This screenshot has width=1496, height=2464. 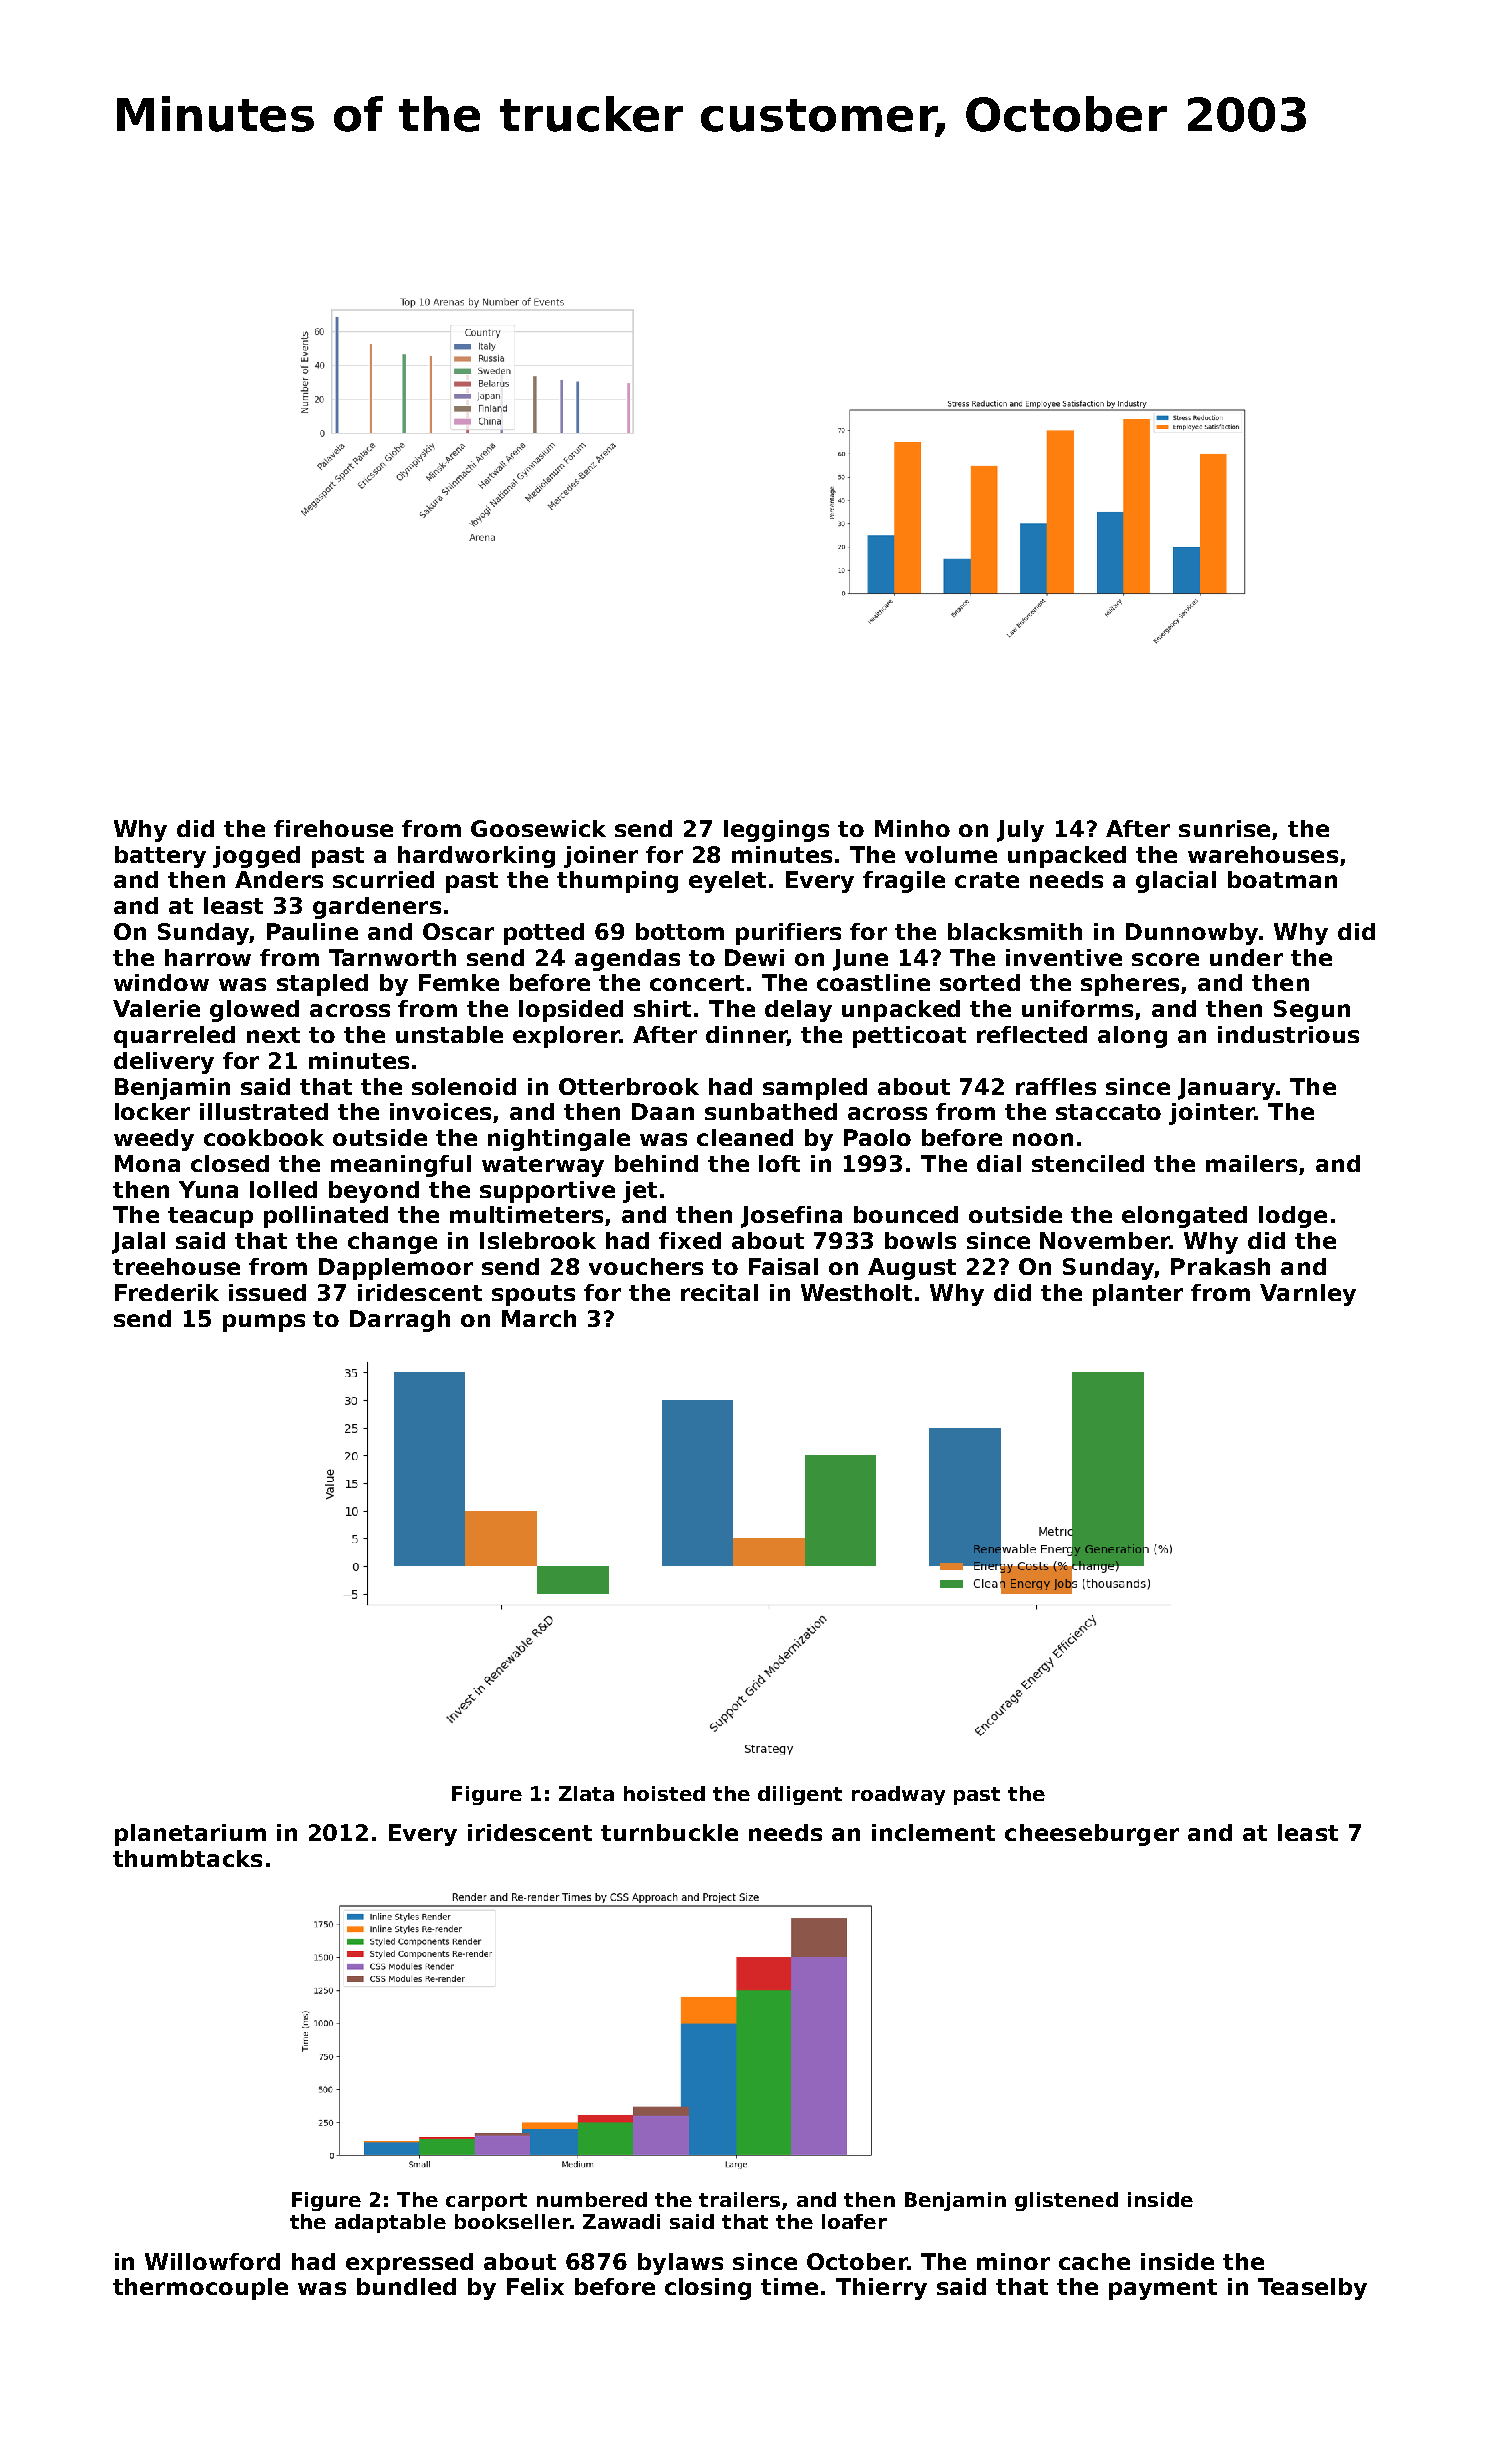 What do you see at coordinates (1092, 1835) in the screenshot?
I see `cheeseburger` at bounding box center [1092, 1835].
